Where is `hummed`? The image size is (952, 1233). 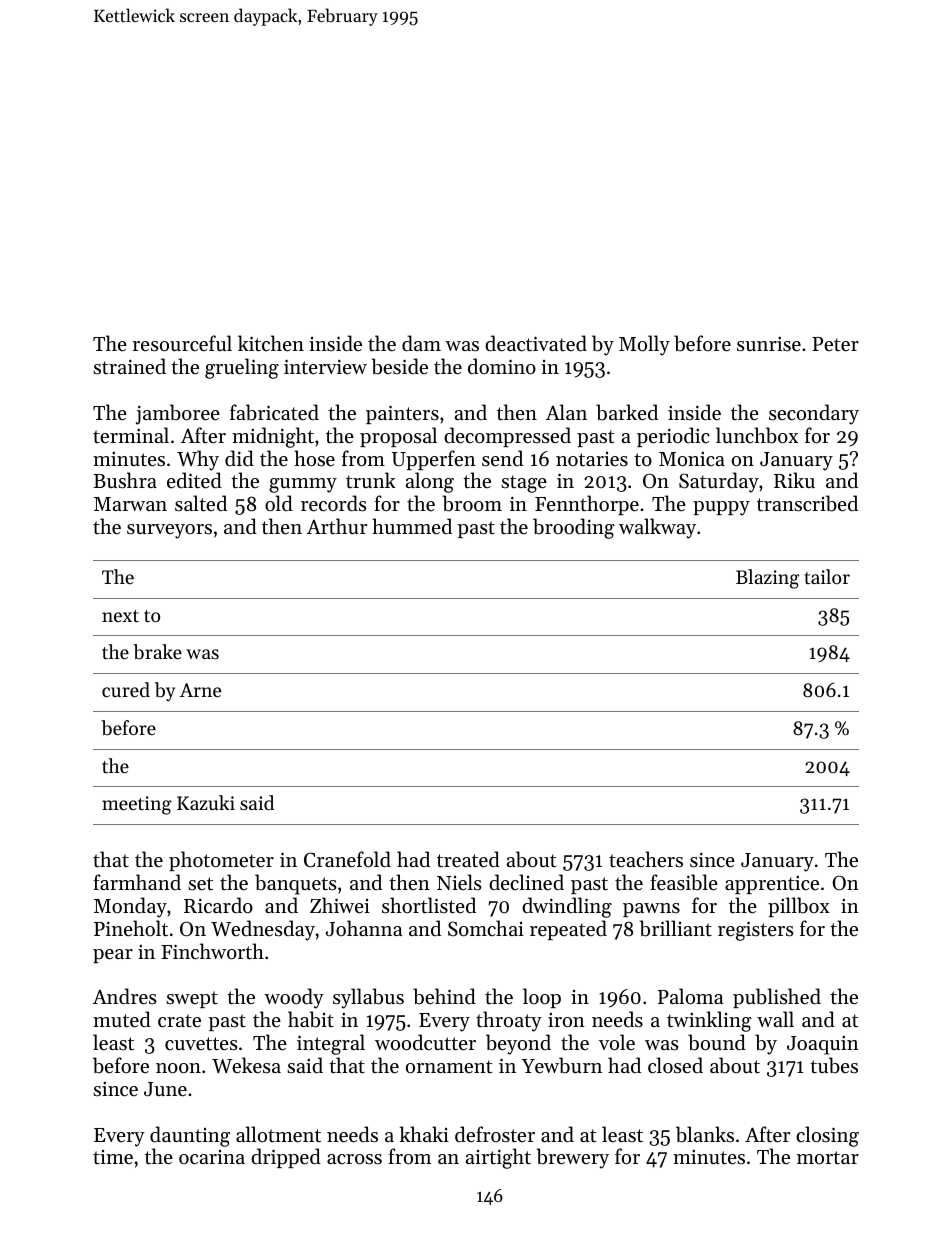 hummed is located at coordinates (412, 526).
